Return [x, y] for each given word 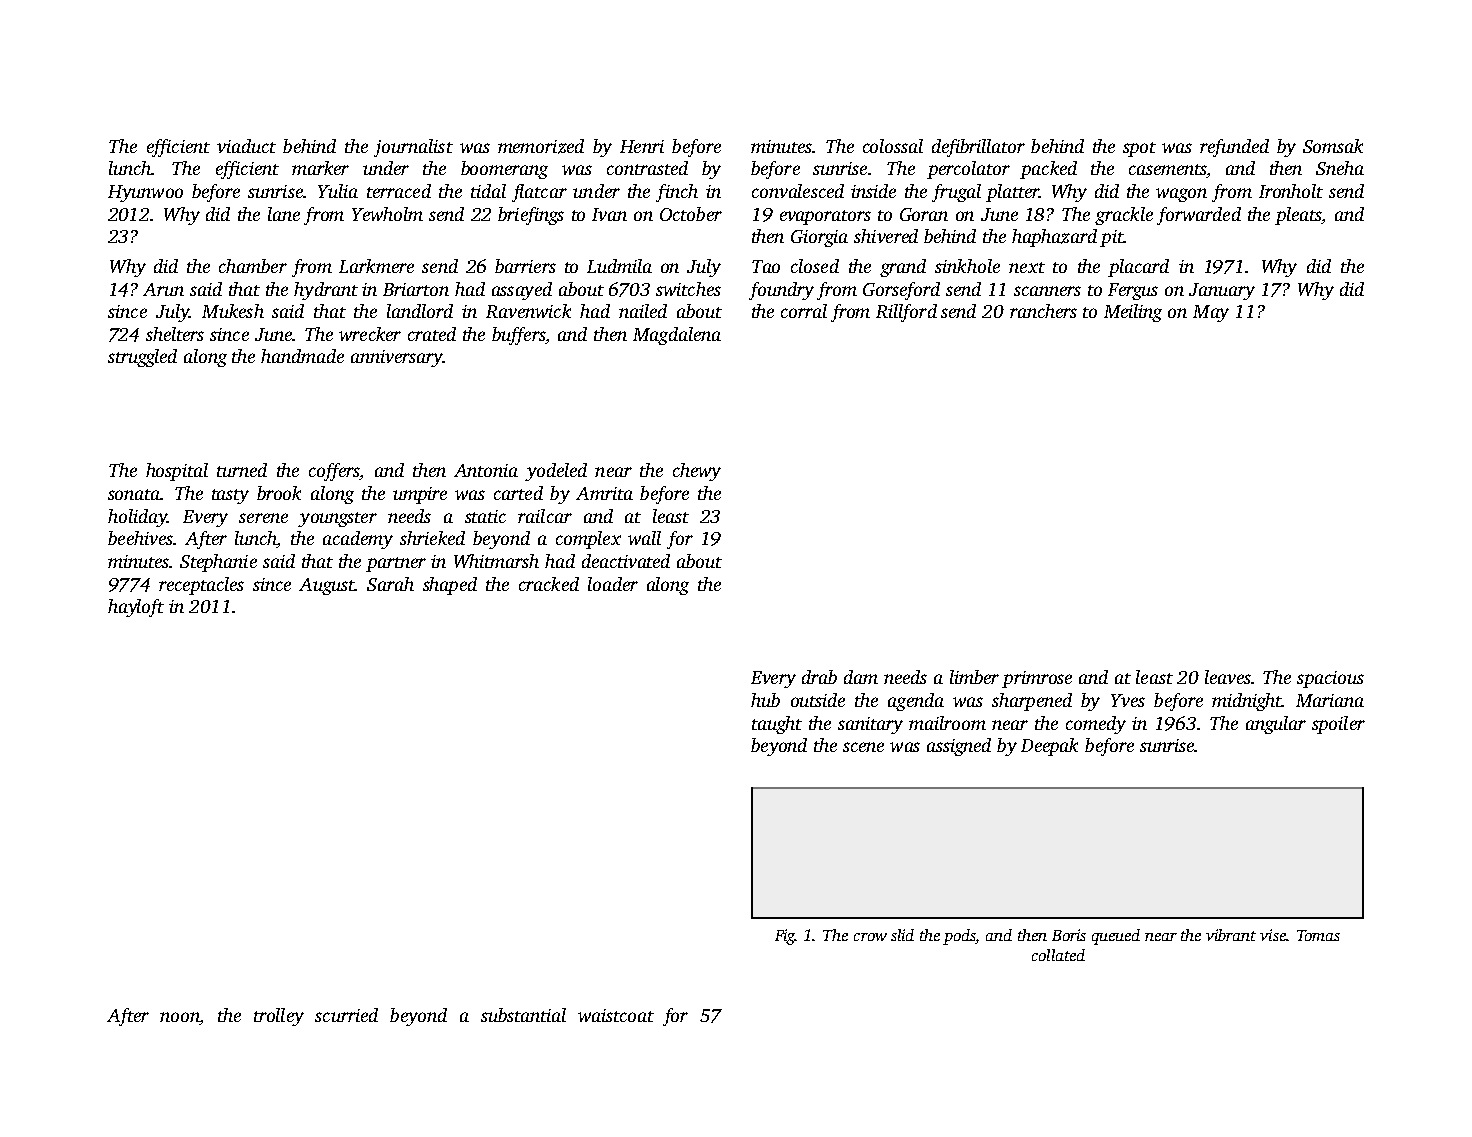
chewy [697, 472]
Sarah [390, 584]
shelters [175, 334]
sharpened [1032, 702]
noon [179, 1017]
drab [819, 677]
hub [765, 700]
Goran [924, 214]
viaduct [246, 146]
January [1222, 291]
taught [777, 725]
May [1211, 313]
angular [1276, 725]
